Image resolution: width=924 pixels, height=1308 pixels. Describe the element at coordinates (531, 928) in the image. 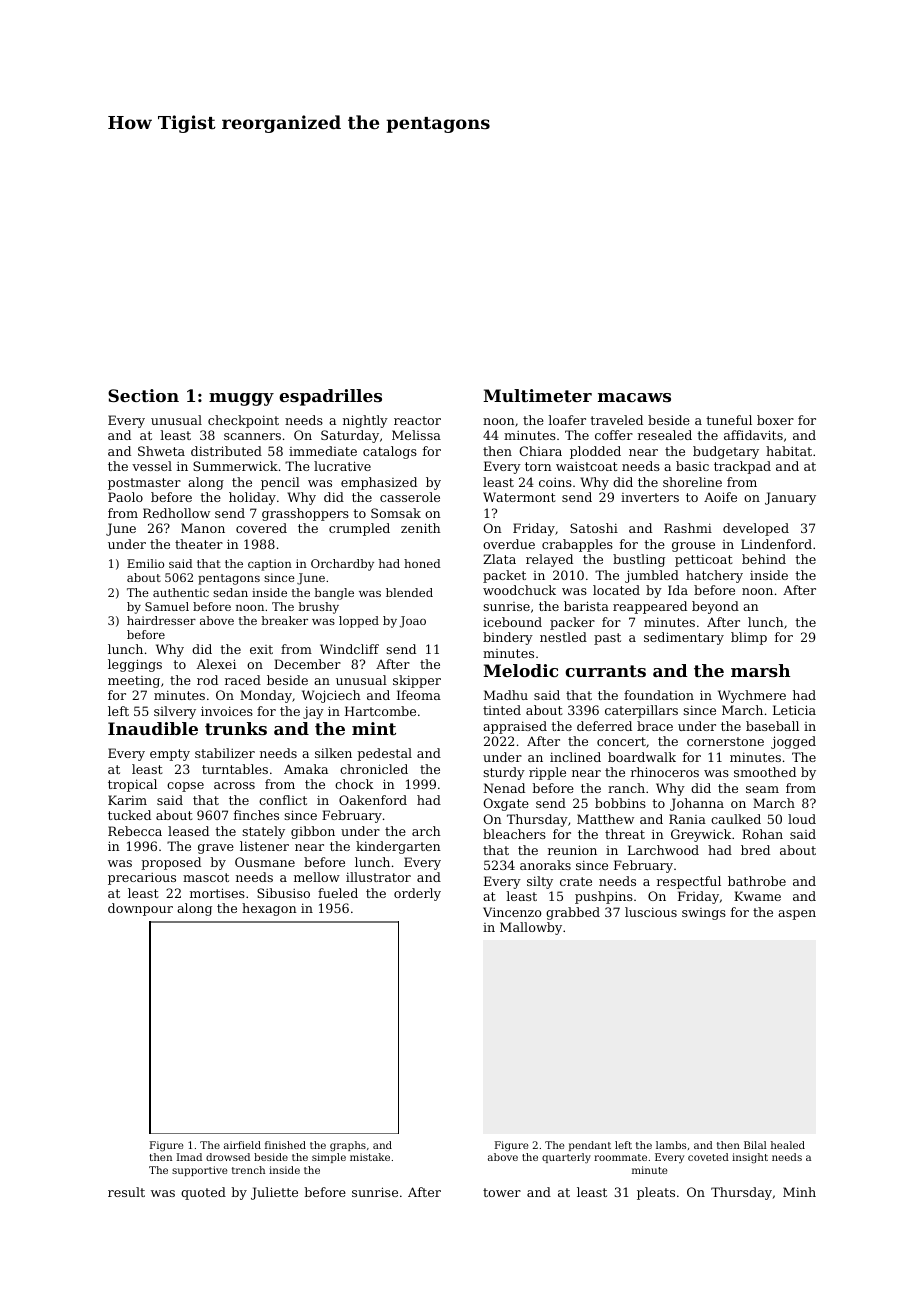

I see `Mallowby` at that location.
